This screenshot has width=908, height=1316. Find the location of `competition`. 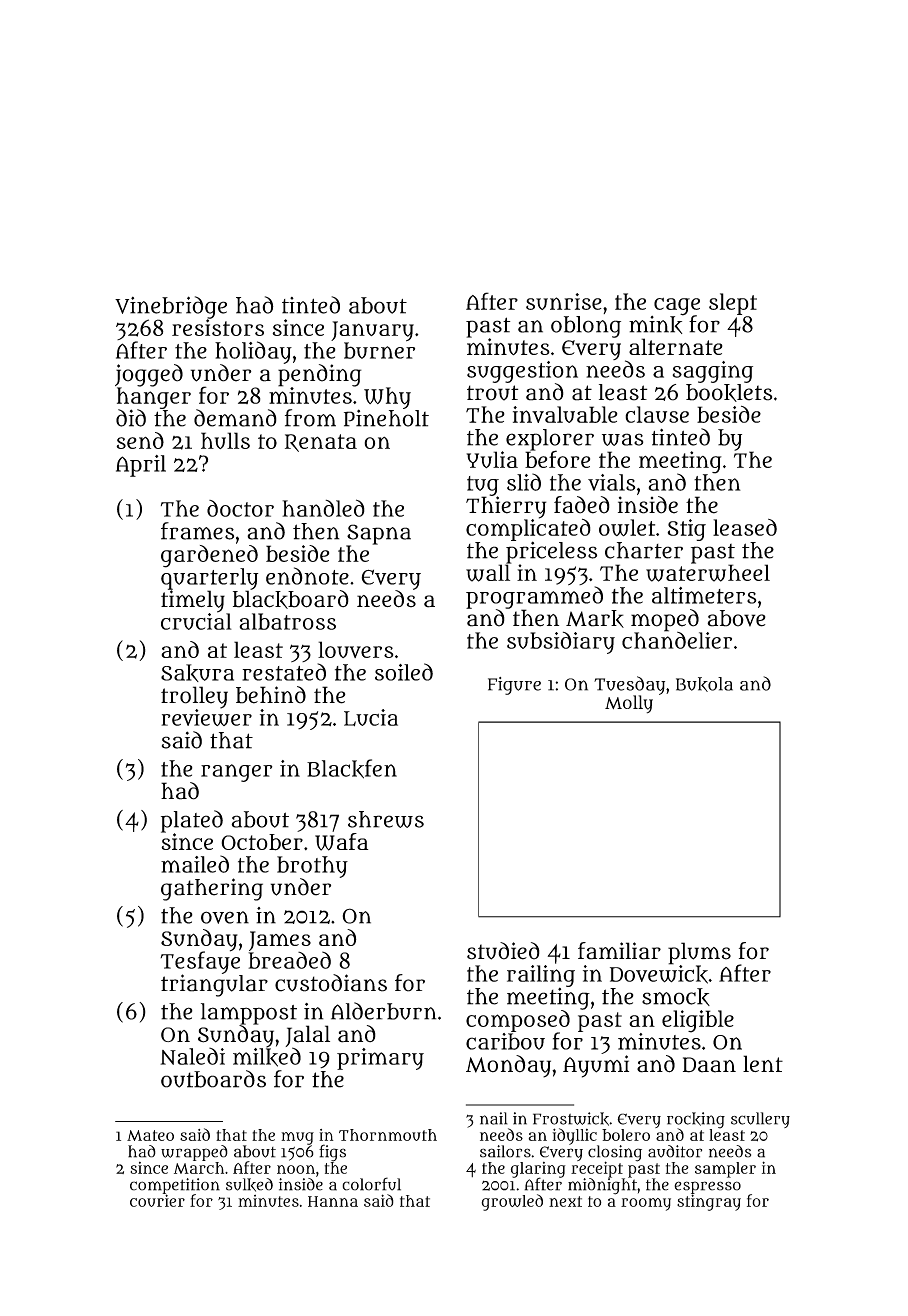

competition is located at coordinates (175, 1186).
